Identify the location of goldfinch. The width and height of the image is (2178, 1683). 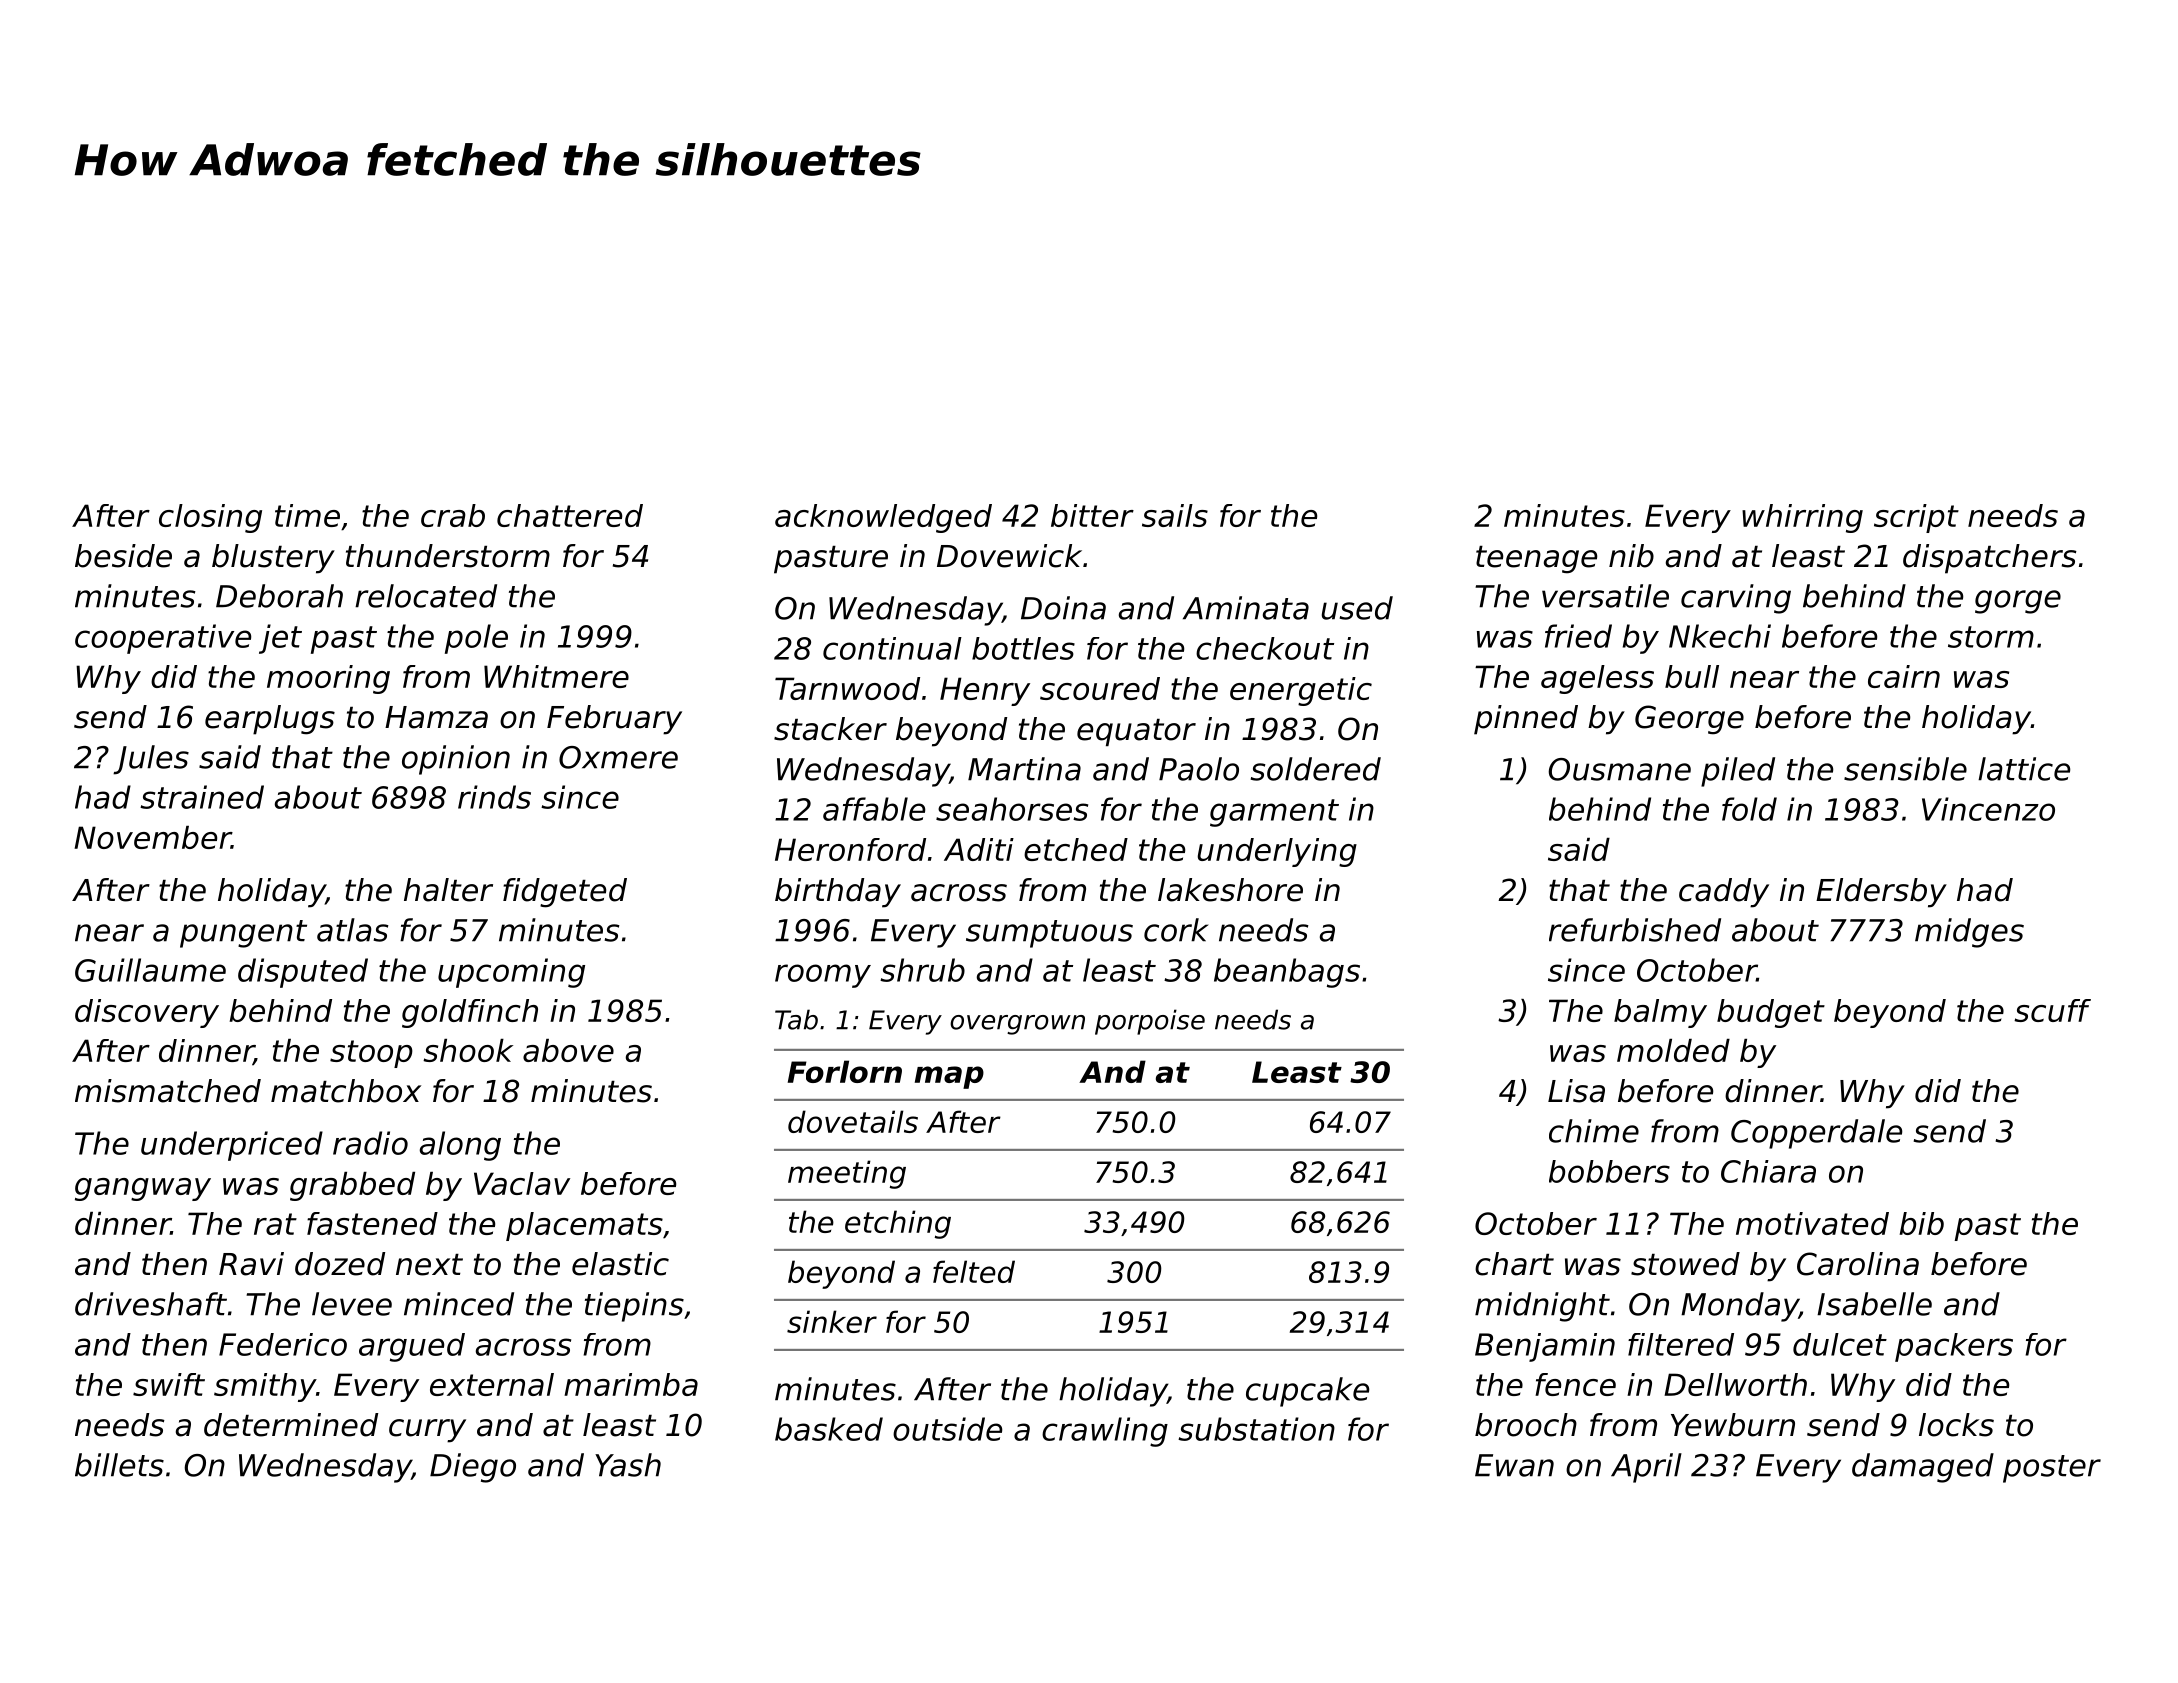
(470, 1013).
